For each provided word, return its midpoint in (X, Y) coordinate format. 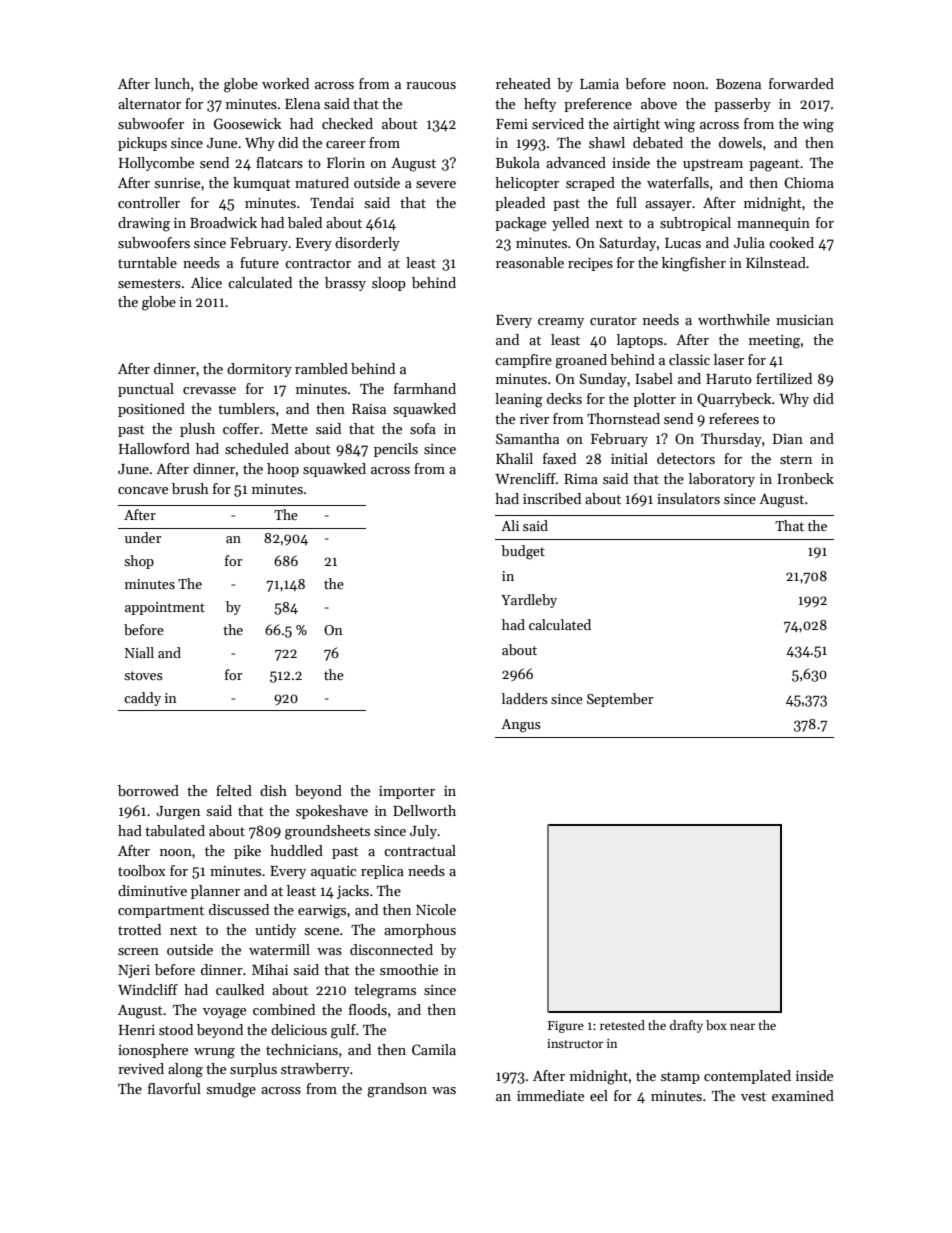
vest (753, 1096)
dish (273, 790)
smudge (231, 1090)
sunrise (177, 183)
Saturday (627, 244)
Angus (521, 726)
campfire (523, 361)
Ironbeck (805, 478)
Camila (434, 1049)
